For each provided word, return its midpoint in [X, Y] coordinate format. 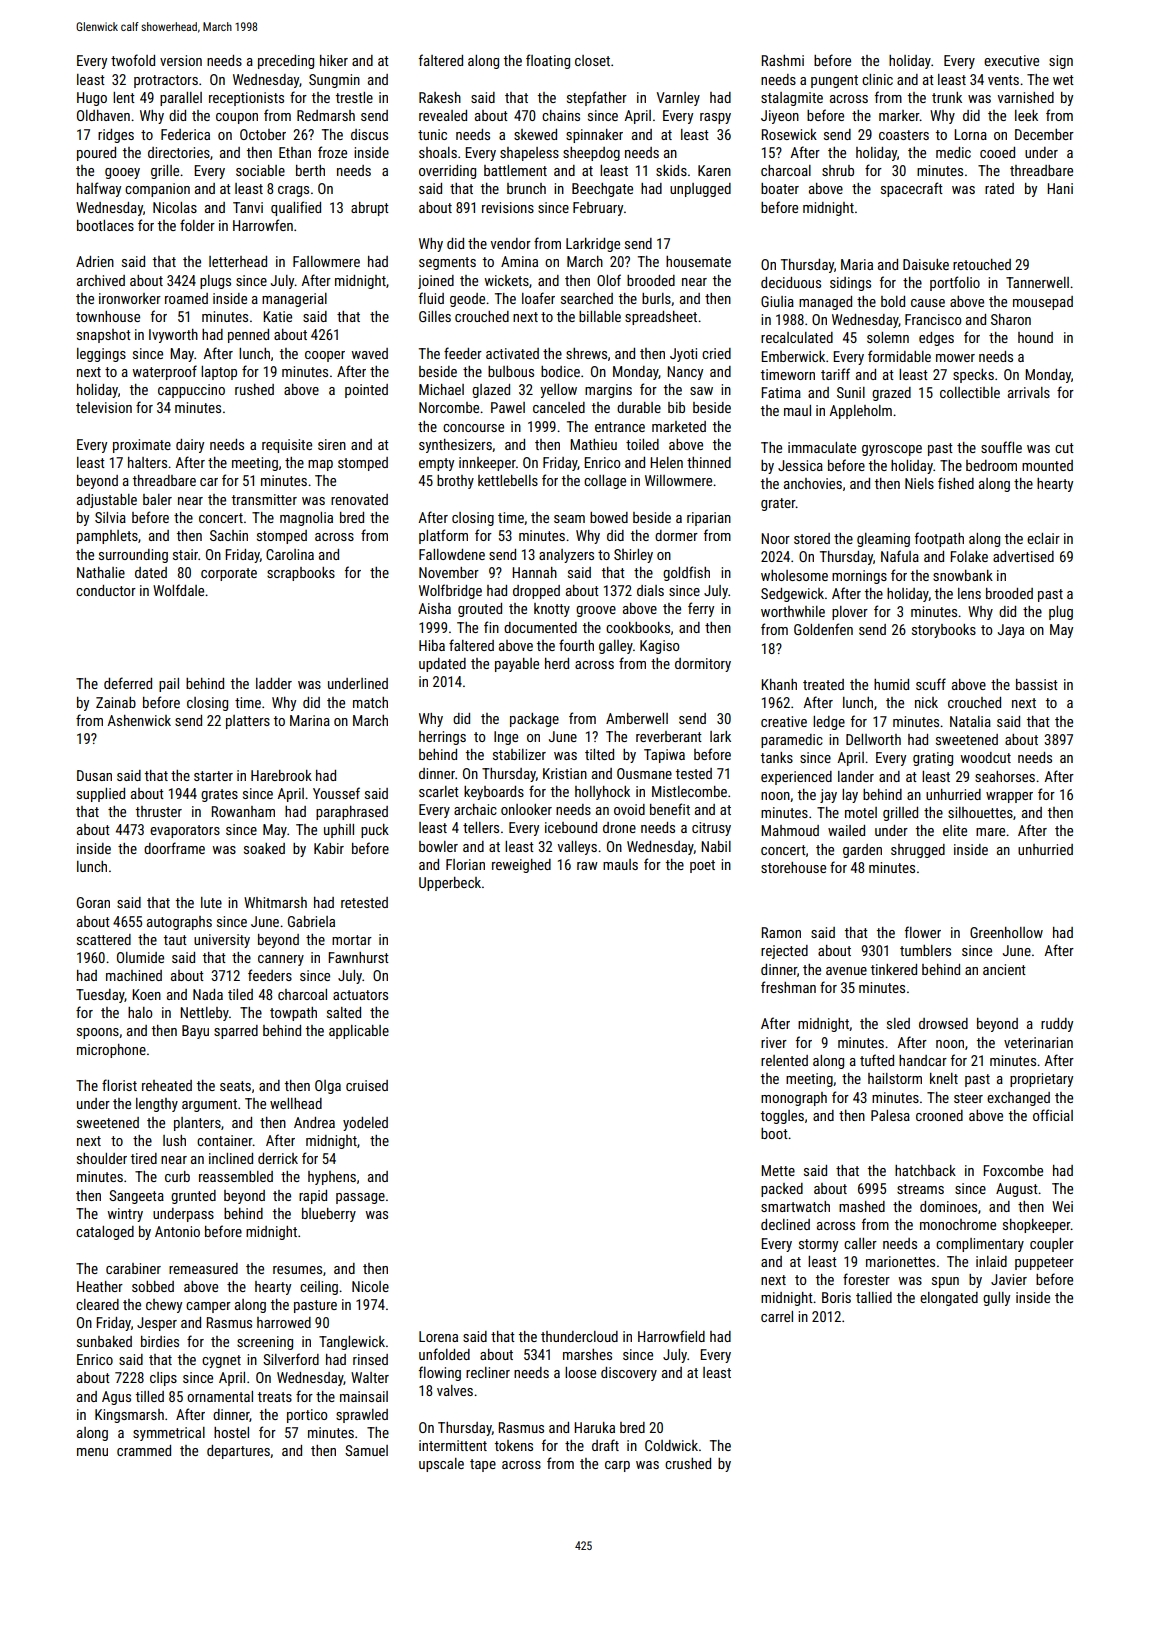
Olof [609, 280]
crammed [144, 1450]
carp [617, 1466]
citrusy [711, 829]
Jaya [1011, 631]
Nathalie [101, 572]
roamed [186, 298]
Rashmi [782, 60]
